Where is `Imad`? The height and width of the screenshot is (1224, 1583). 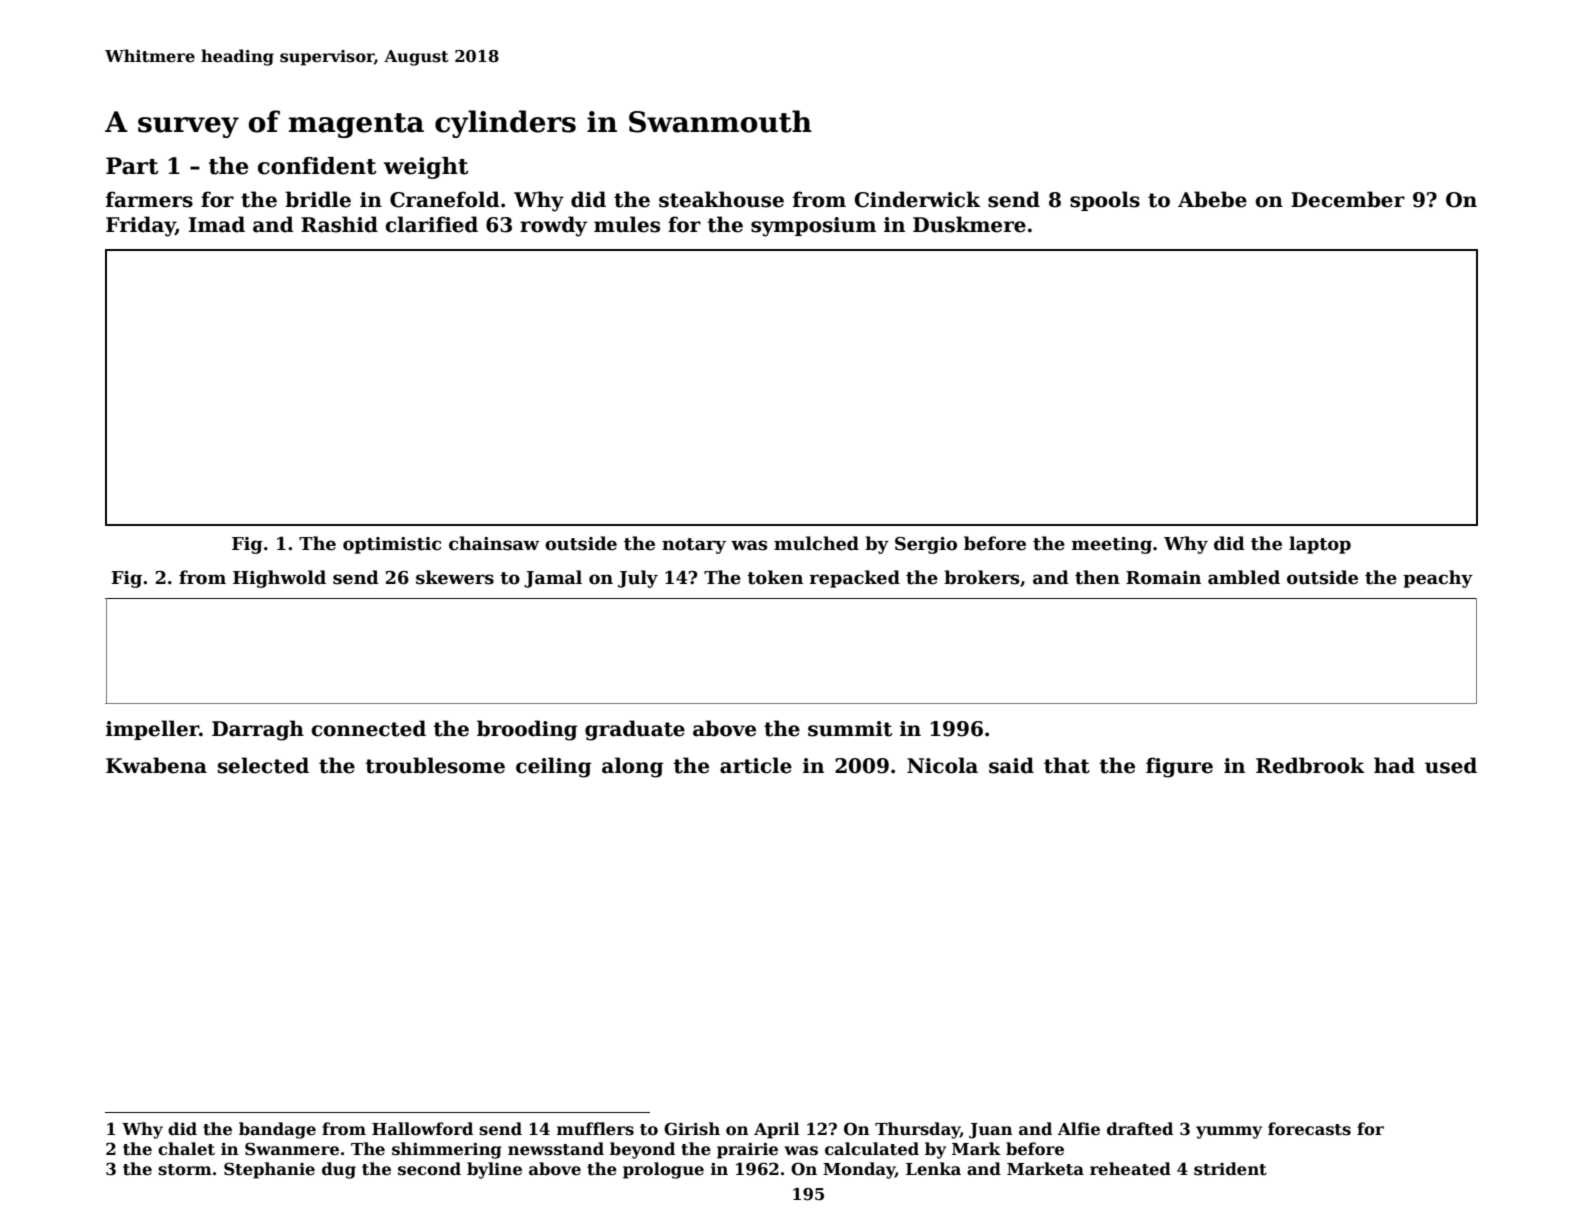 Imad is located at coordinates (217, 224).
